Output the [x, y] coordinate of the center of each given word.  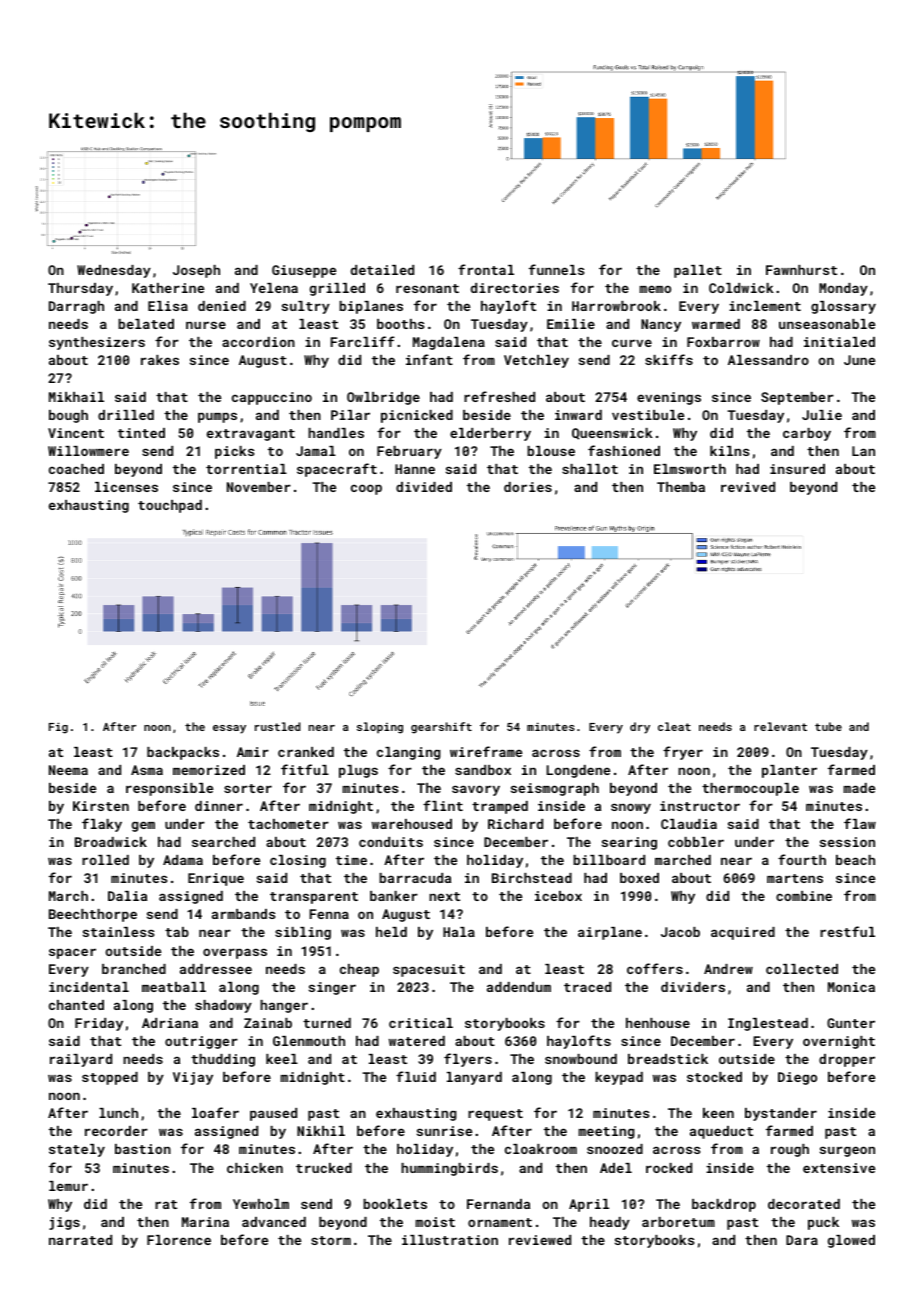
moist [435, 1222]
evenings [669, 398]
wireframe [486, 751]
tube [828, 726]
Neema [68, 770]
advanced [274, 1222]
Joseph [196, 271]
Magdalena [449, 343]
